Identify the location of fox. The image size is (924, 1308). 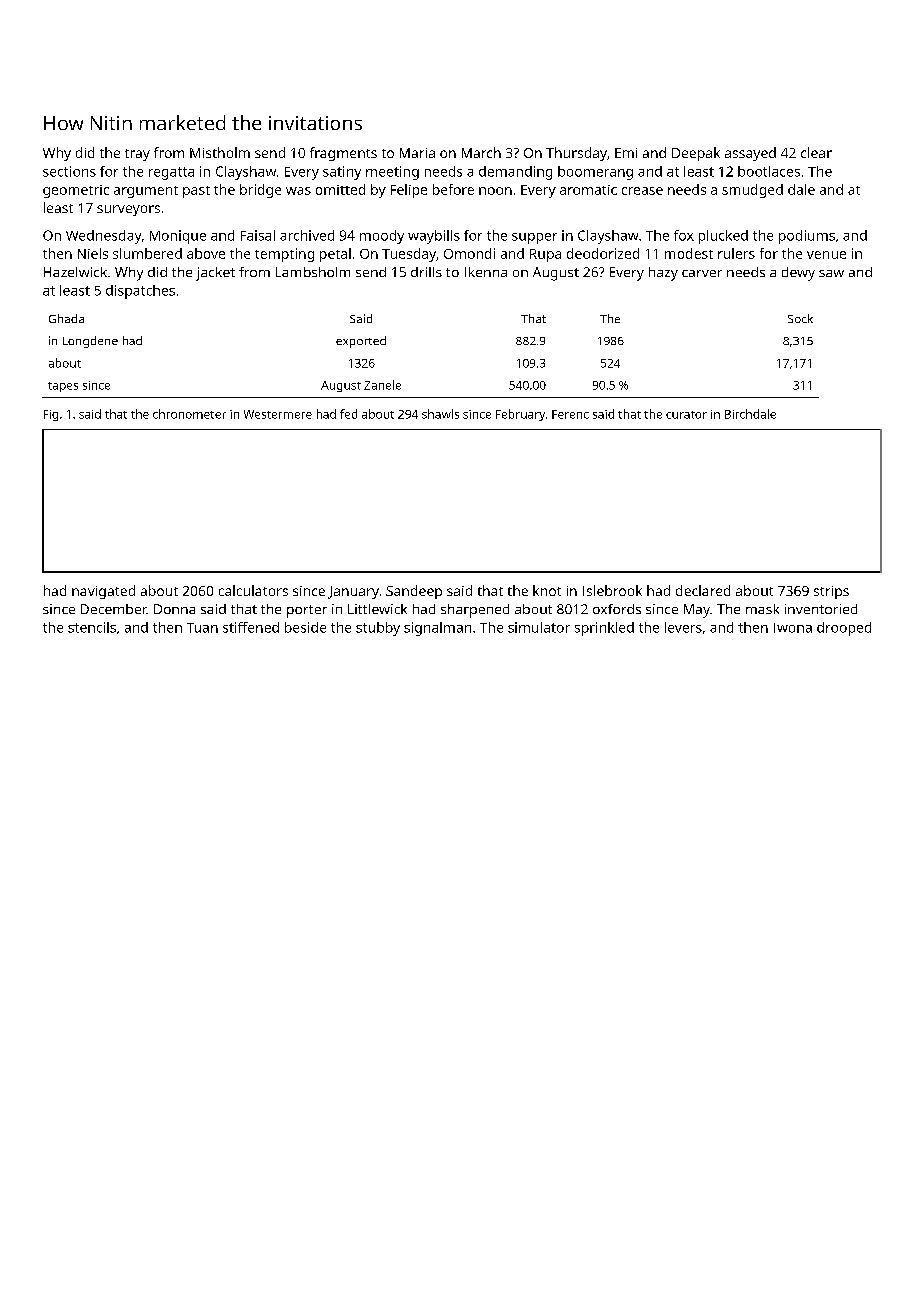
(684, 235).
